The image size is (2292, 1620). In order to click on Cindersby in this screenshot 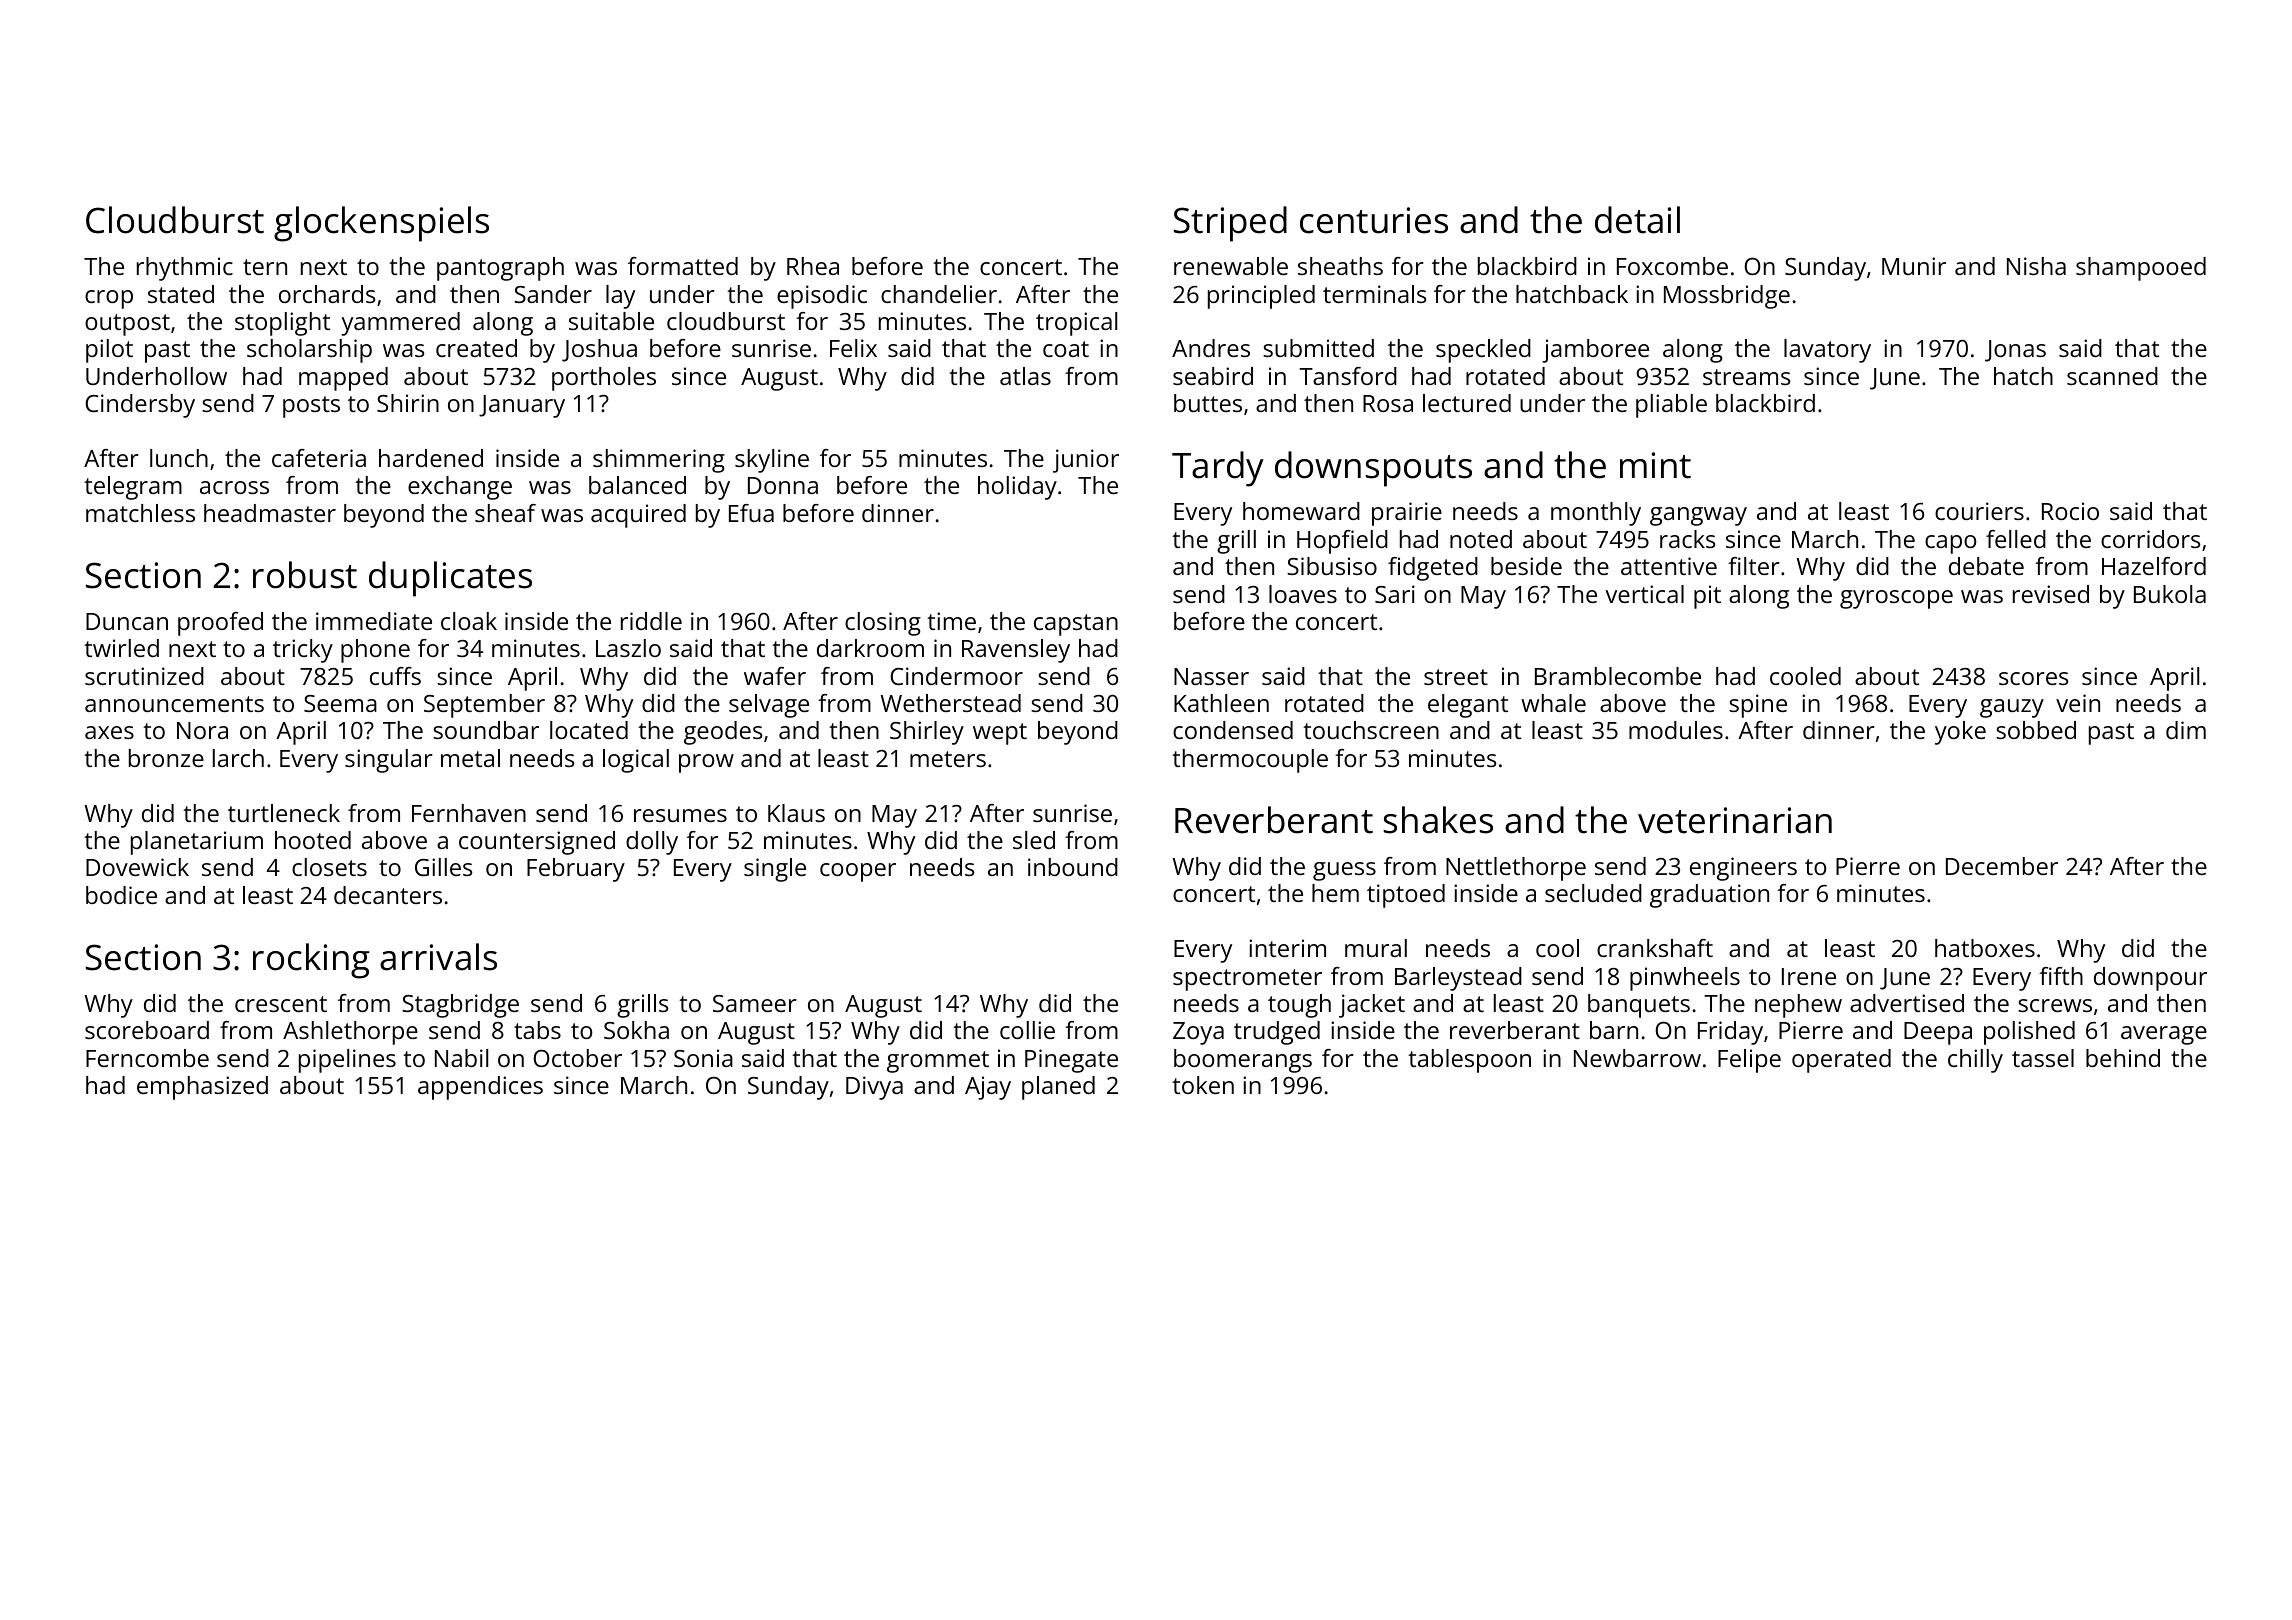, I will do `click(140, 406)`.
